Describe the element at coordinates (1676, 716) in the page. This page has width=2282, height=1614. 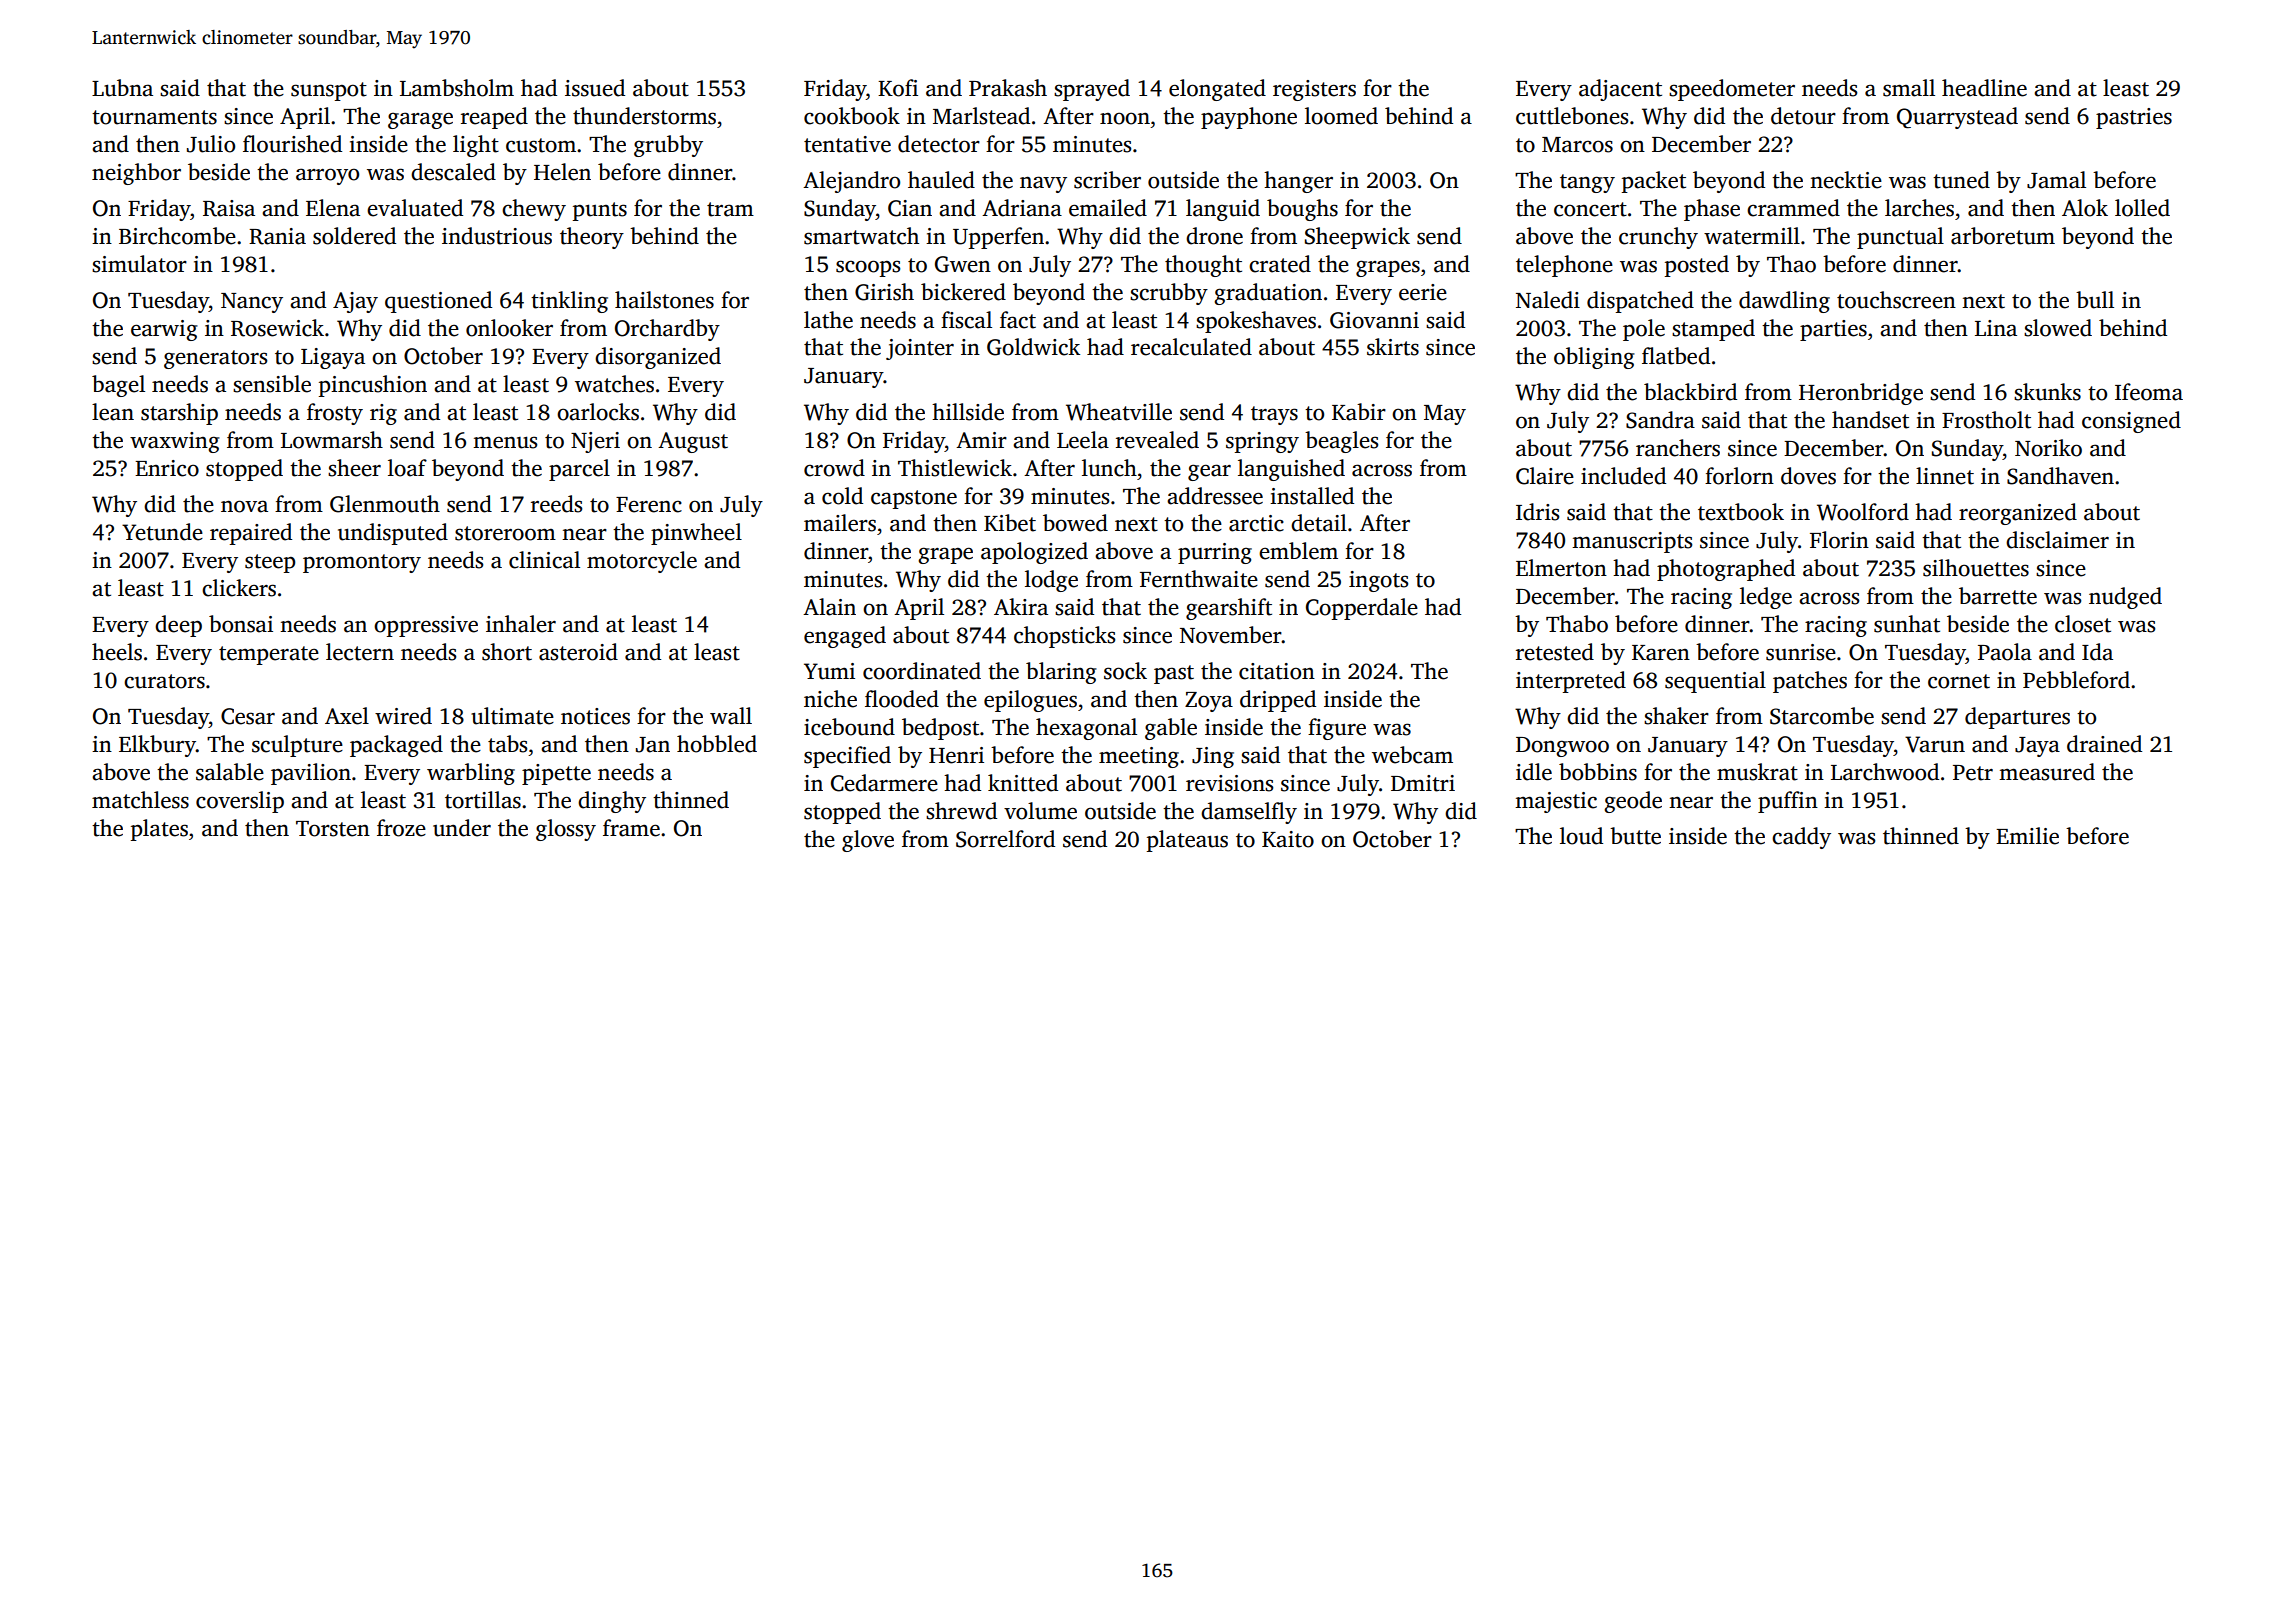
I see `shaker` at that location.
